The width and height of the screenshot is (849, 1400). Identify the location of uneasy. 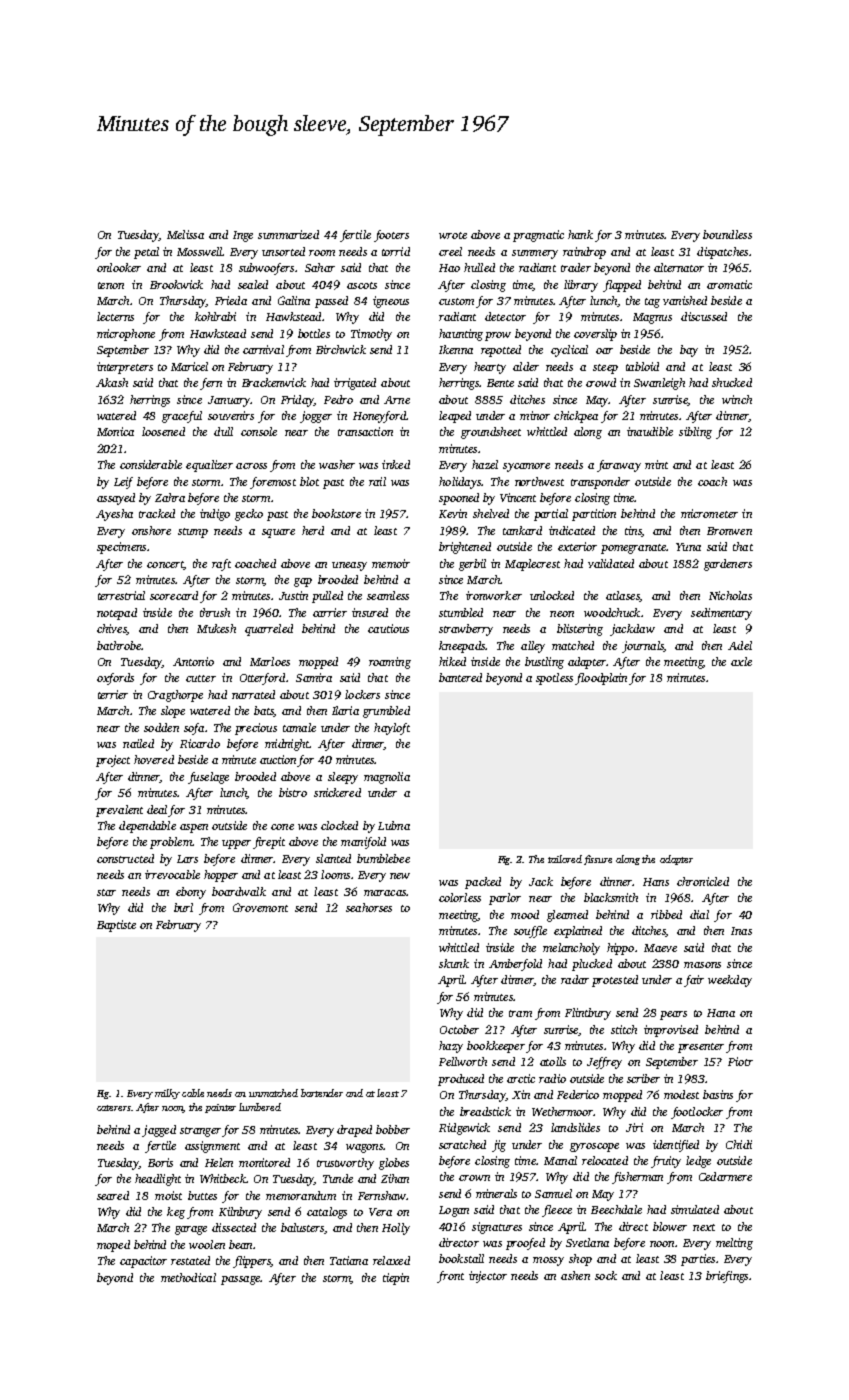
(349, 566).
